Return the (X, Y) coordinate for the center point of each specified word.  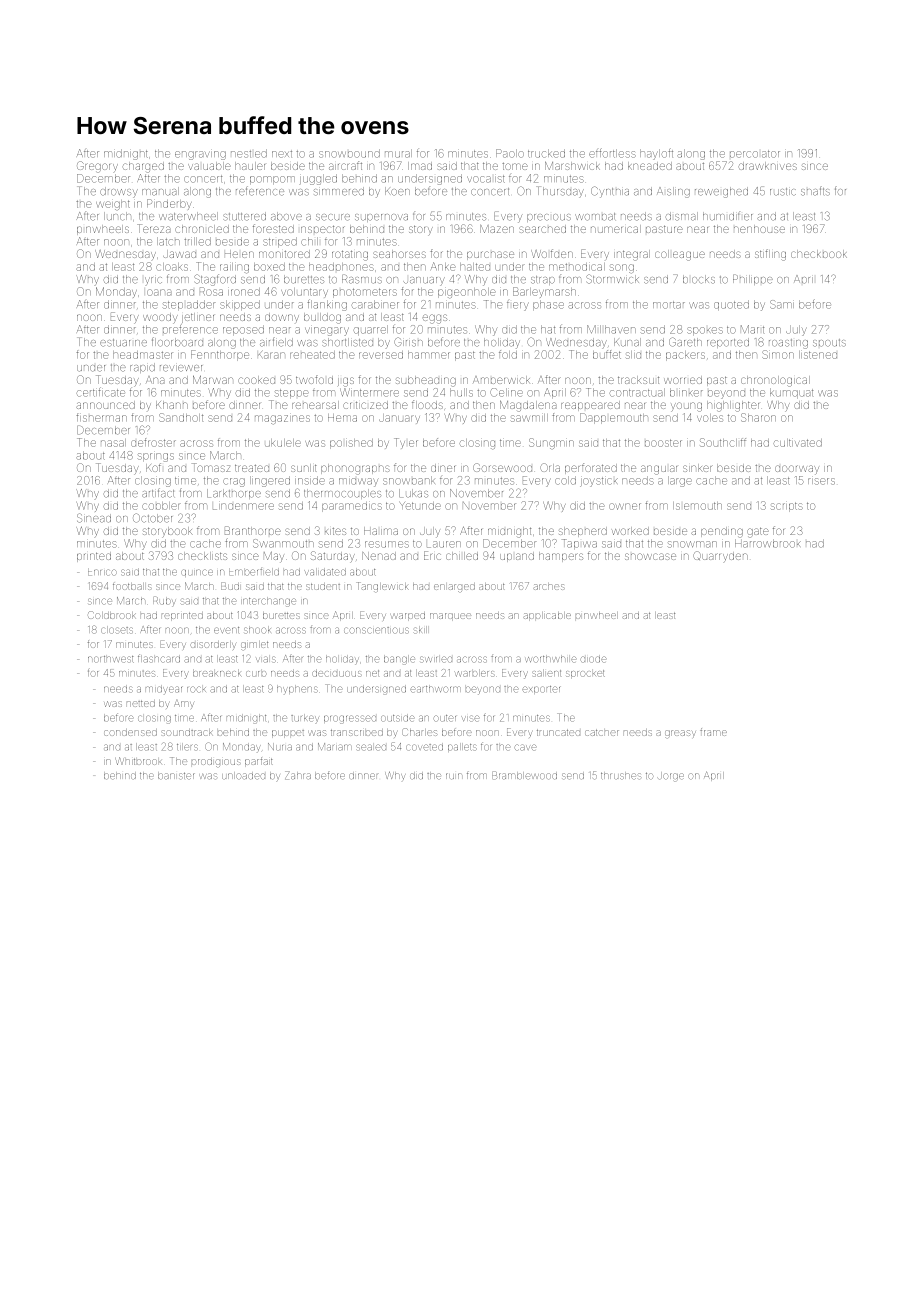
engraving (200, 155)
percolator (755, 154)
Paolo (510, 153)
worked (630, 531)
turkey (305, 718)
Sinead (94, 518)
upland (517, 557)
